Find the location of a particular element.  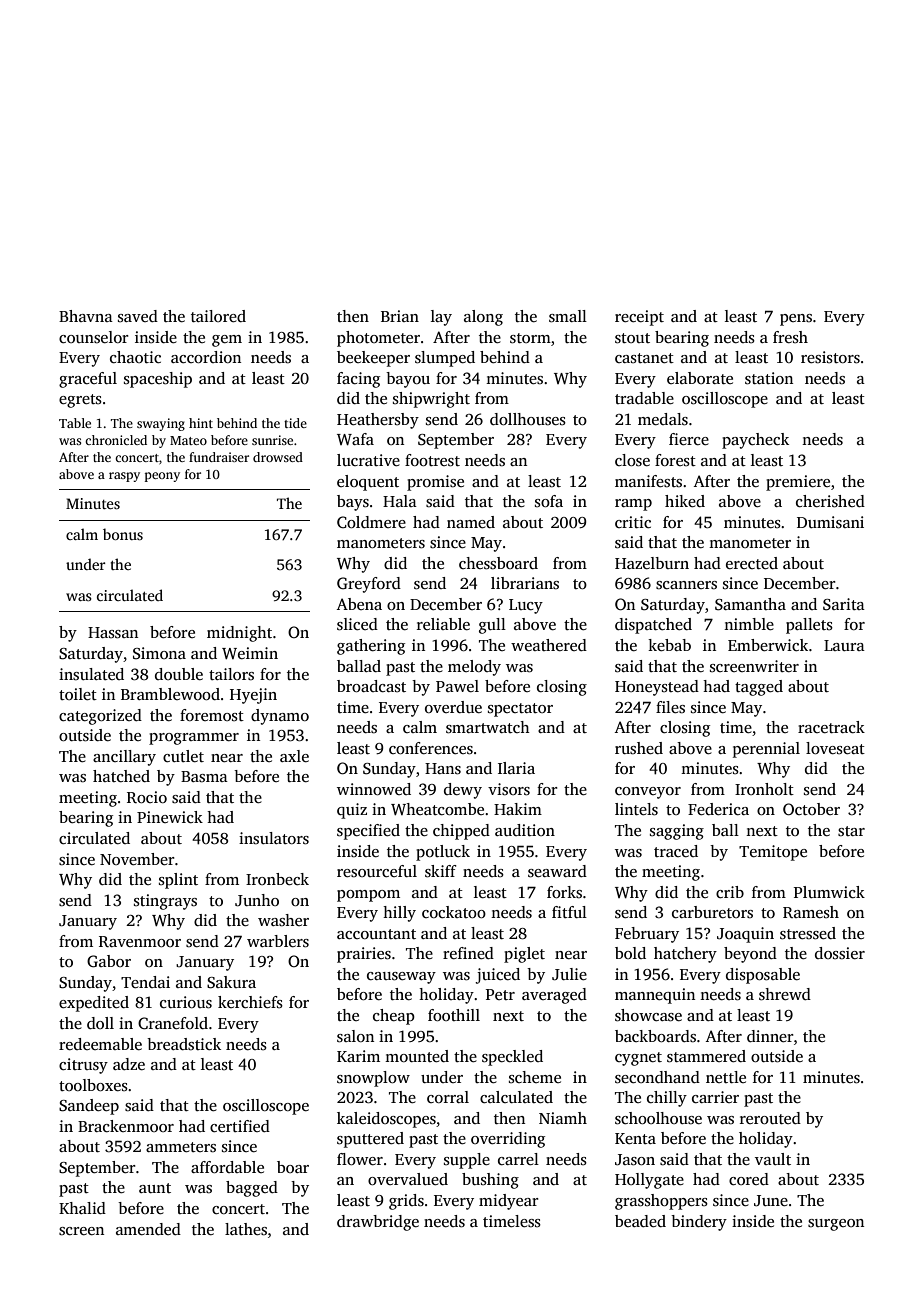

along is located at coordinates (483, 318).
